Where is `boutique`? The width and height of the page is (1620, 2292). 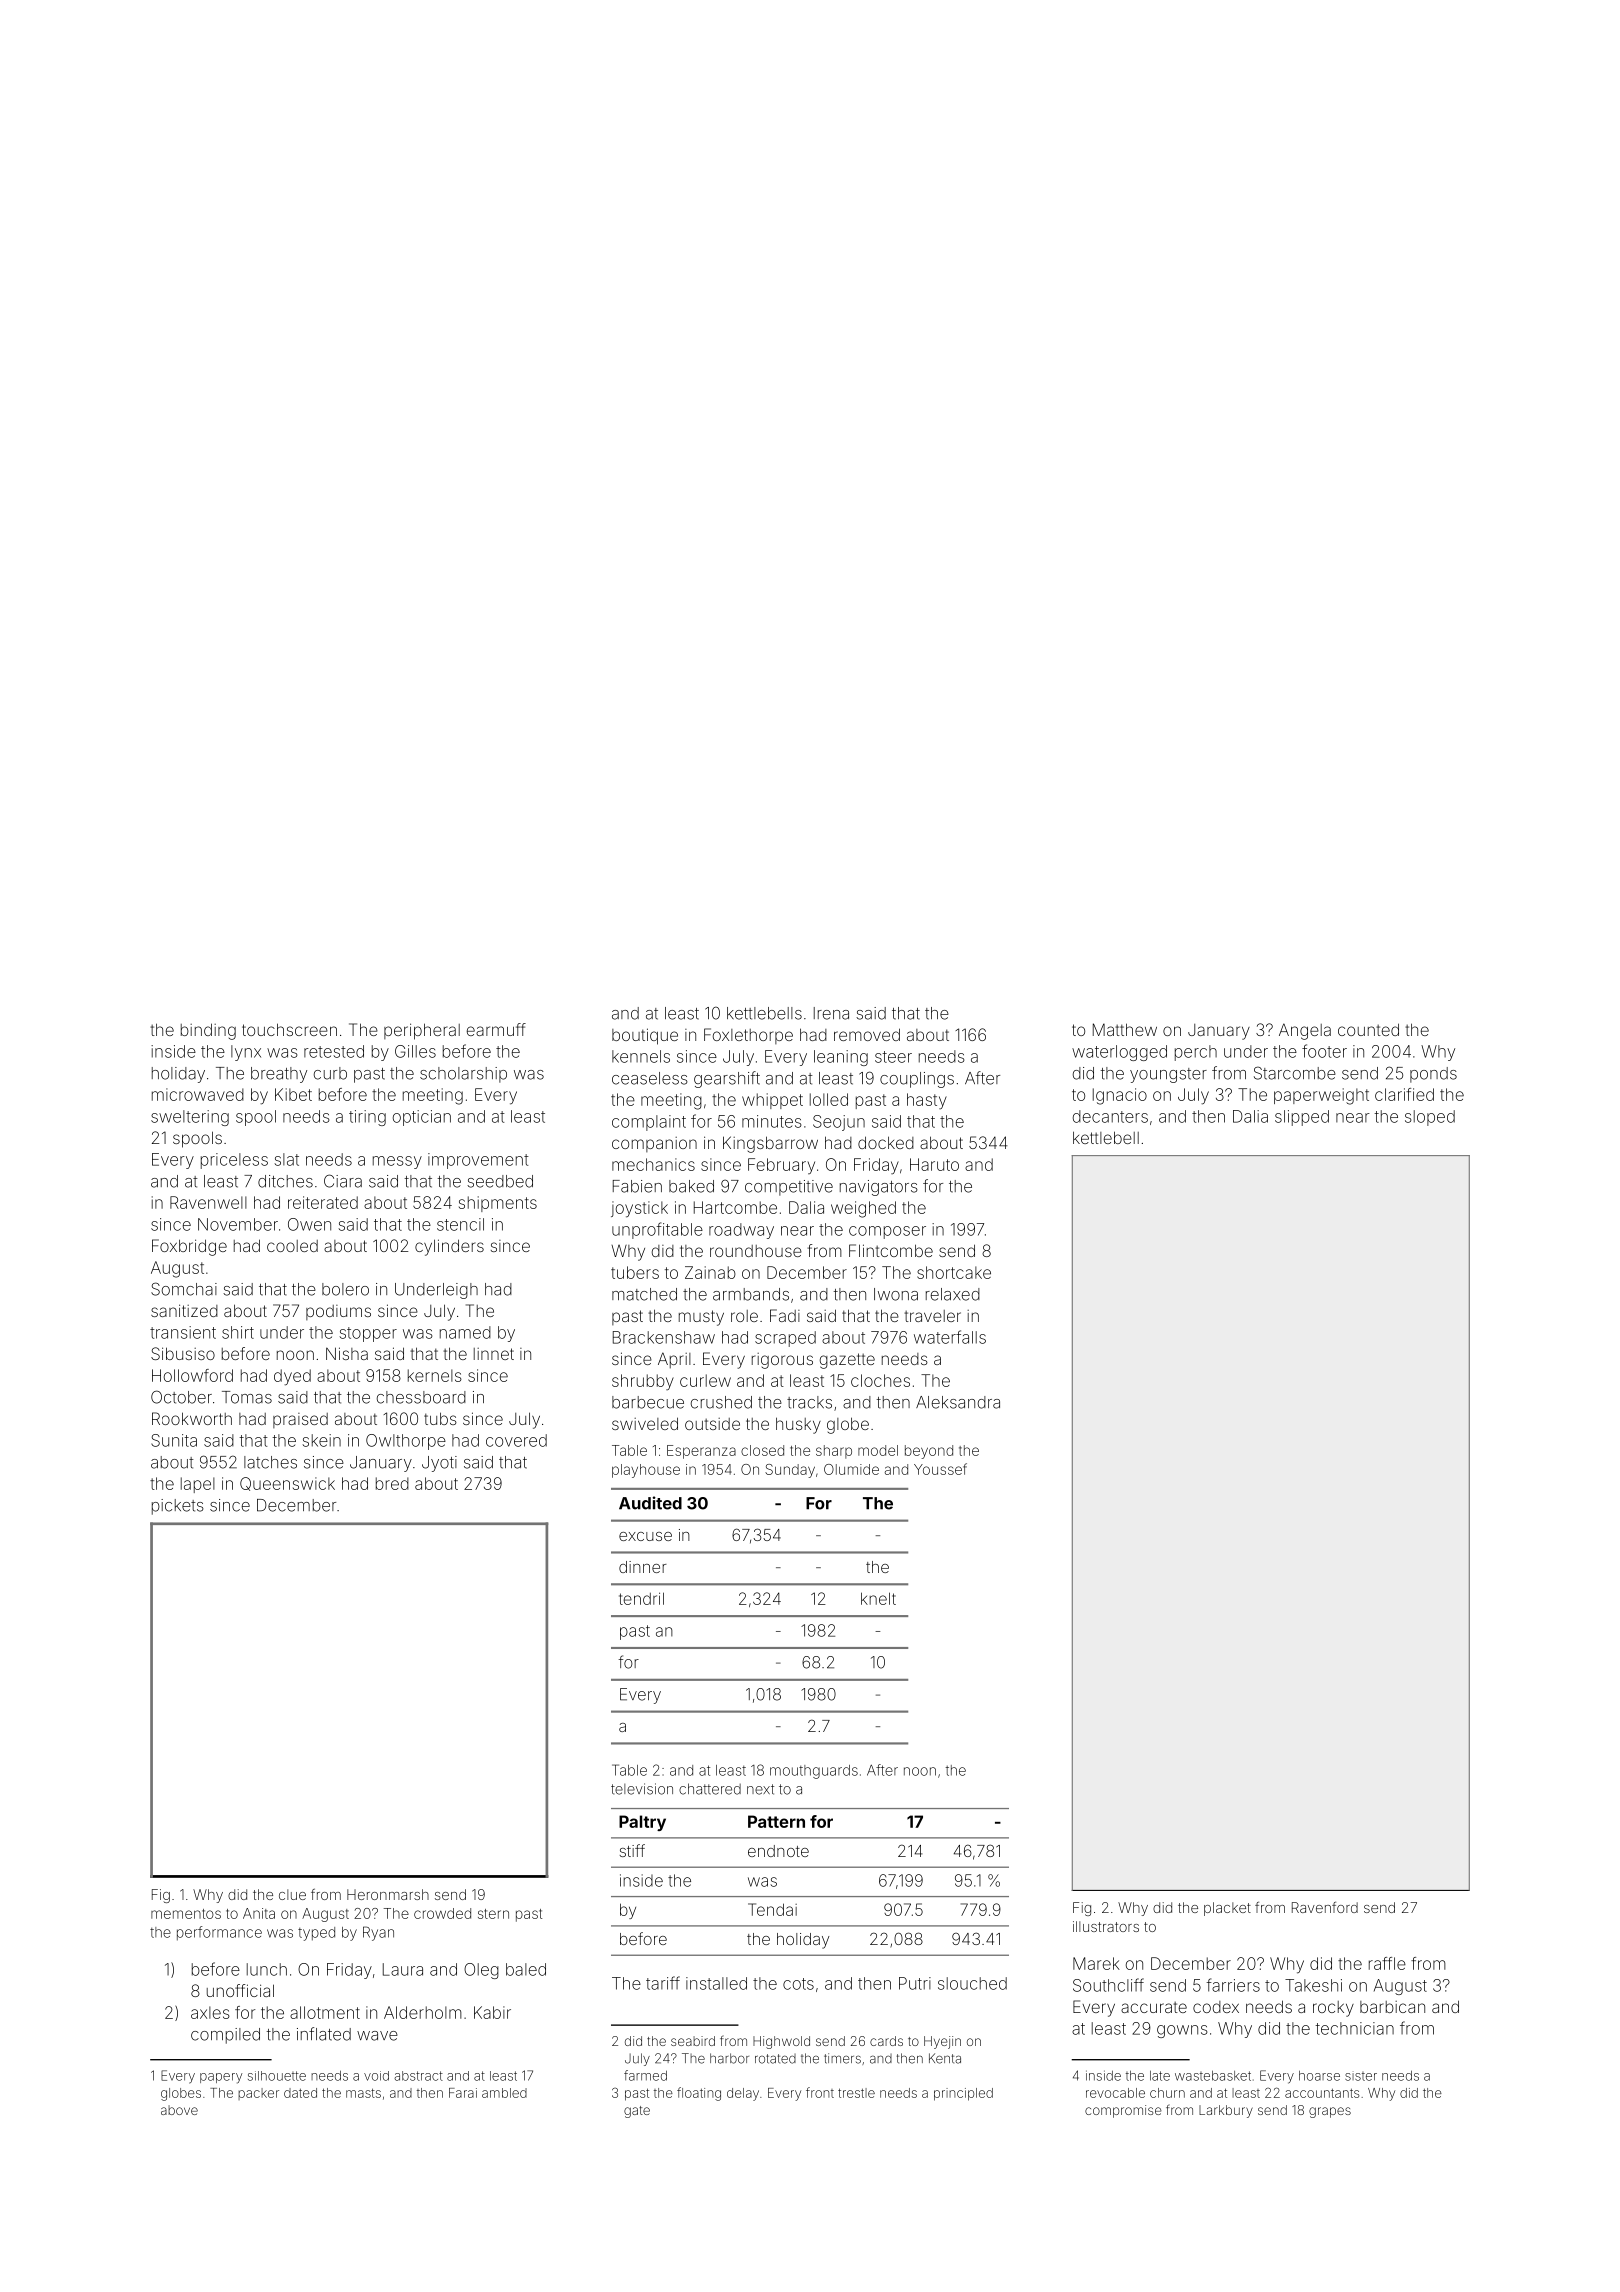 boutique is located at coordinates (645, 1036).
